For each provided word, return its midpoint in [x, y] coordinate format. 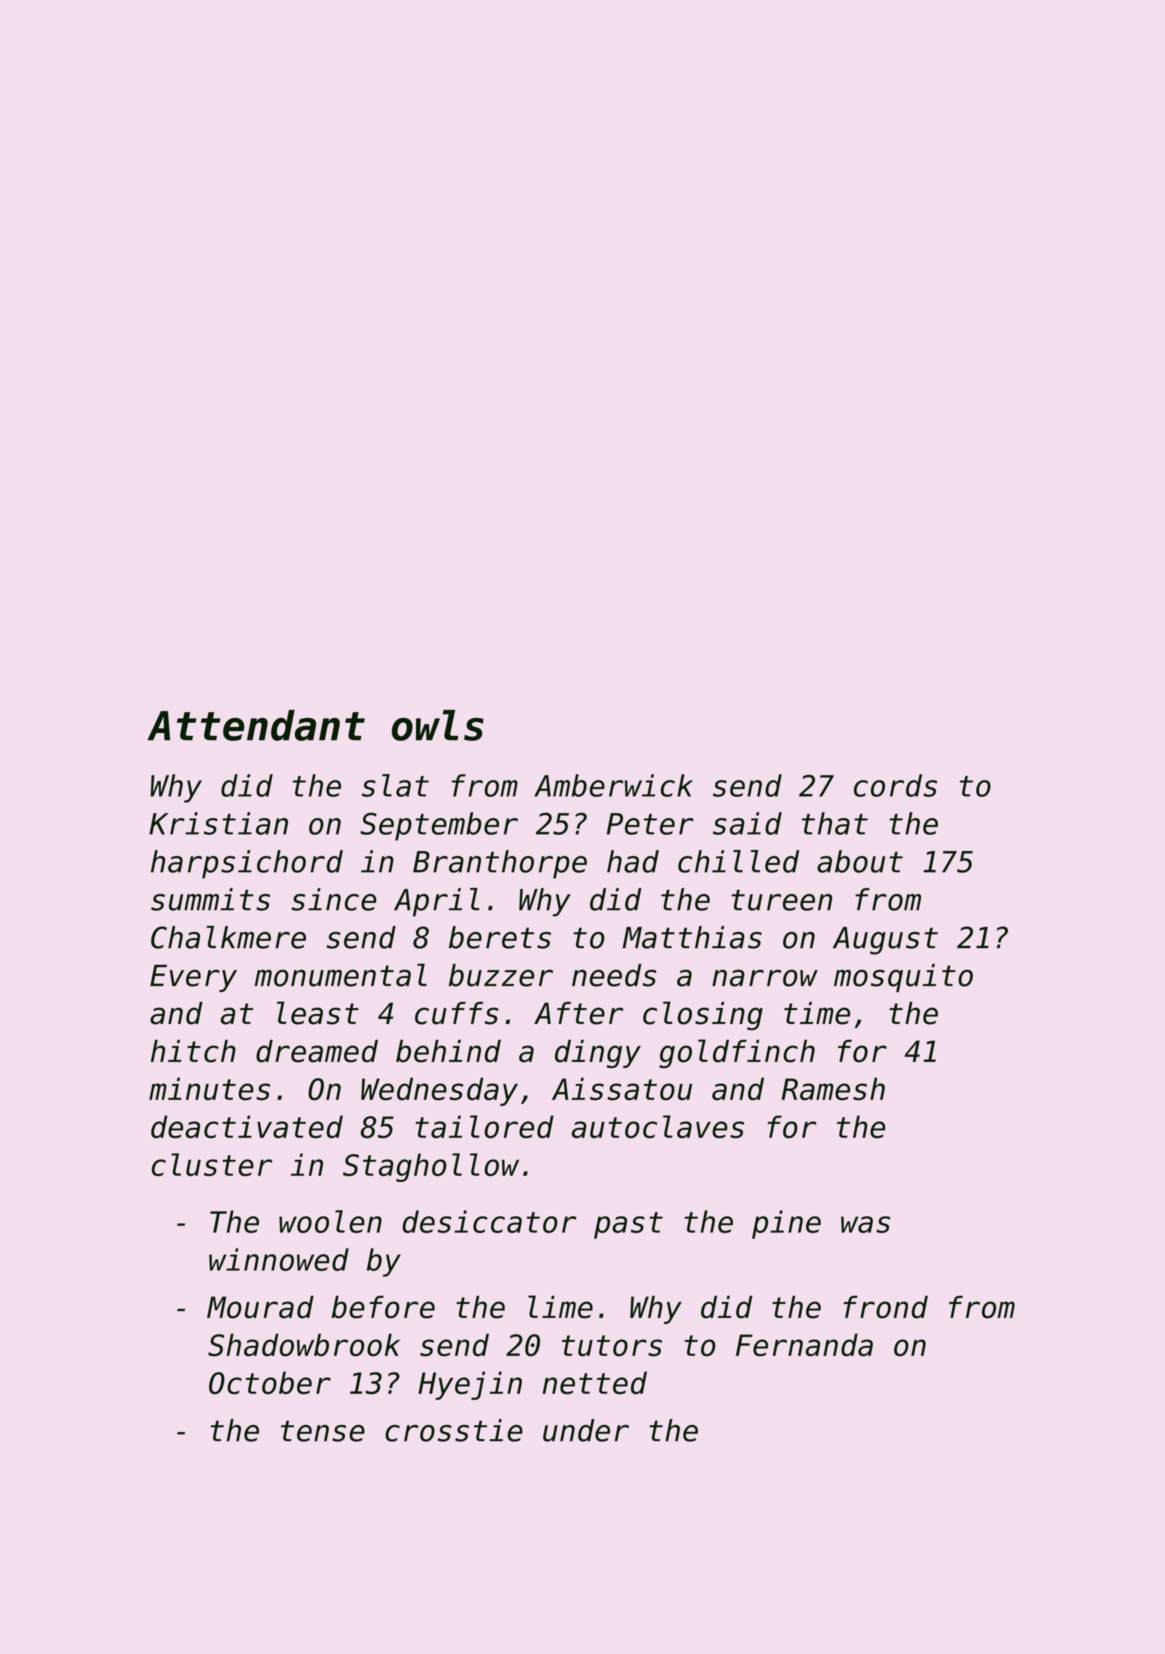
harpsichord [247, 864]
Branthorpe [500, 864]
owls [438, 725]
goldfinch [737, 1053]
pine [786, 1224]
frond [885, 1307]
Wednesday [439, 1091]
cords [895, 785]
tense [323, 1431]
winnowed [279, 1259]
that [835, 823]
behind [448, 1051]
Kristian [218, 823]
